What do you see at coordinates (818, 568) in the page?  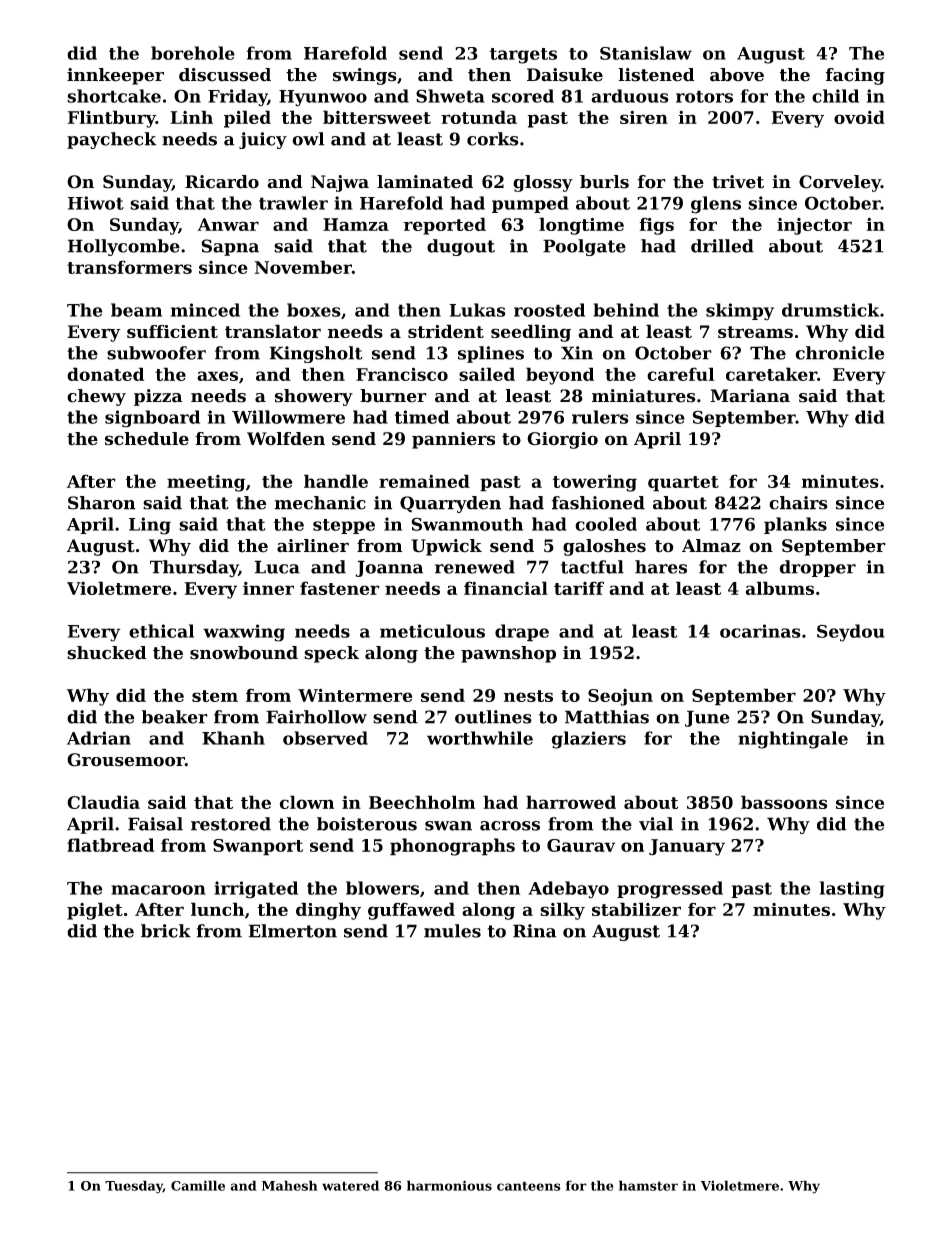 I see `dropper` at bounding box center [818, 568].
